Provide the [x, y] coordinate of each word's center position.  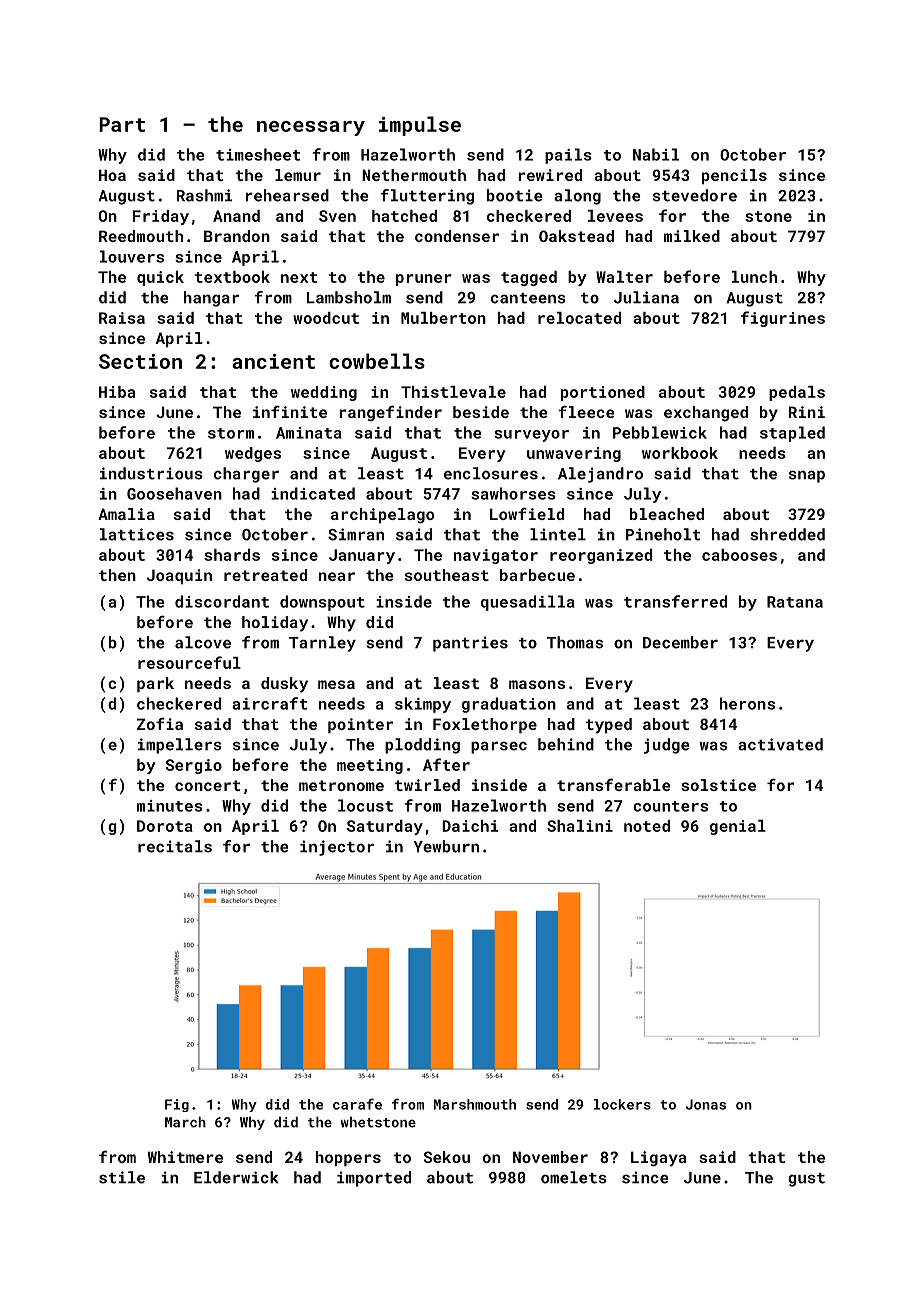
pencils [734, 176]
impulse [420, 126]
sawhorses [513, 493]
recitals [175, 846]
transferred [675, 601]
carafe [357, 1104]
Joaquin [179, 576]
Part [122, 124]
